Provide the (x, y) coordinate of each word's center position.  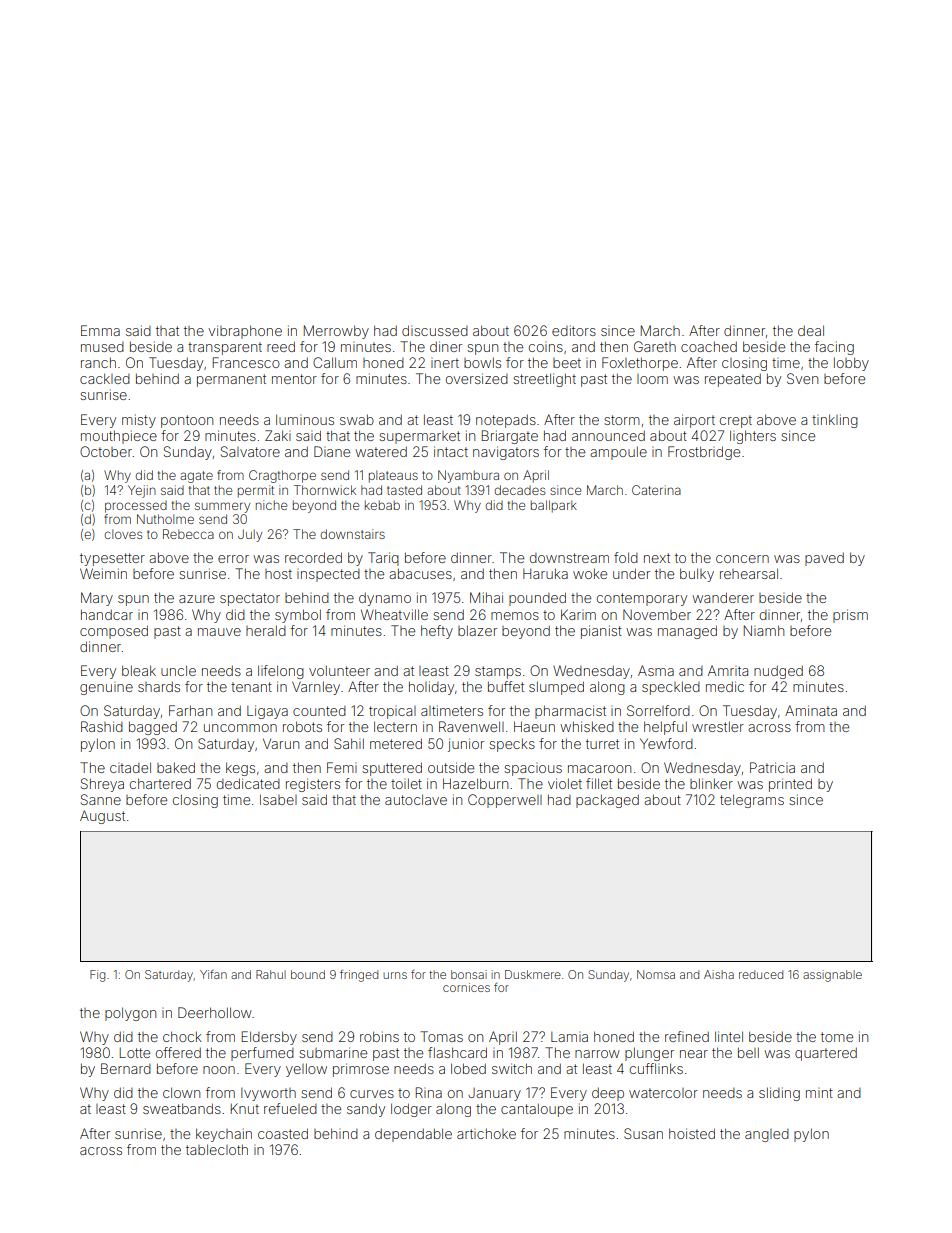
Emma (100, 330)
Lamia (569, 1037)
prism (850, 616)
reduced (761, 974)
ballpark (554, 506)
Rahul (271, 974)
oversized (477, 378)
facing (834, 348)
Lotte (135, 1053)
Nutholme (165, 519)
